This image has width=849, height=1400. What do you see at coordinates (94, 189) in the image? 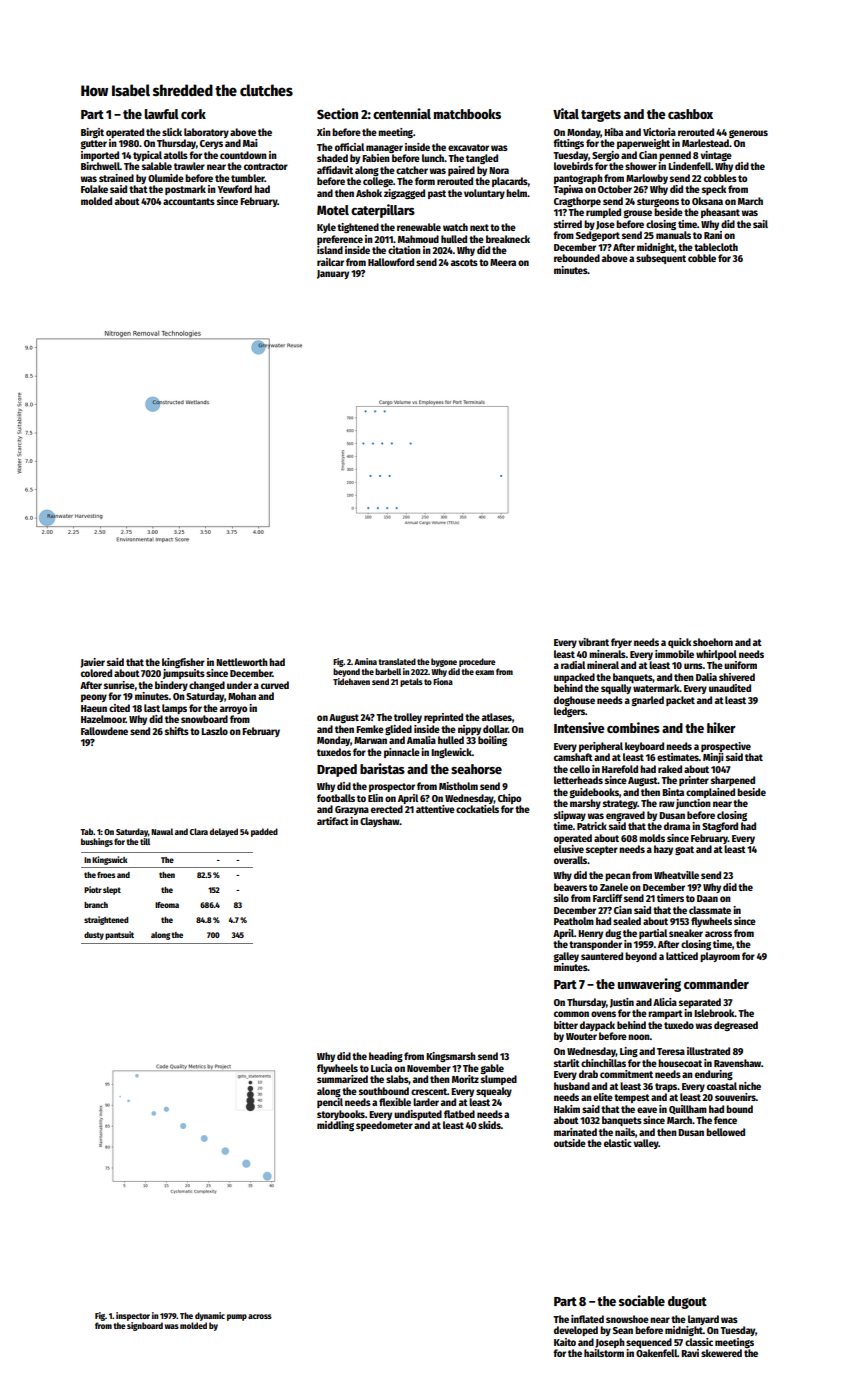
I see `Folake` at bounding box center [94, 189].
